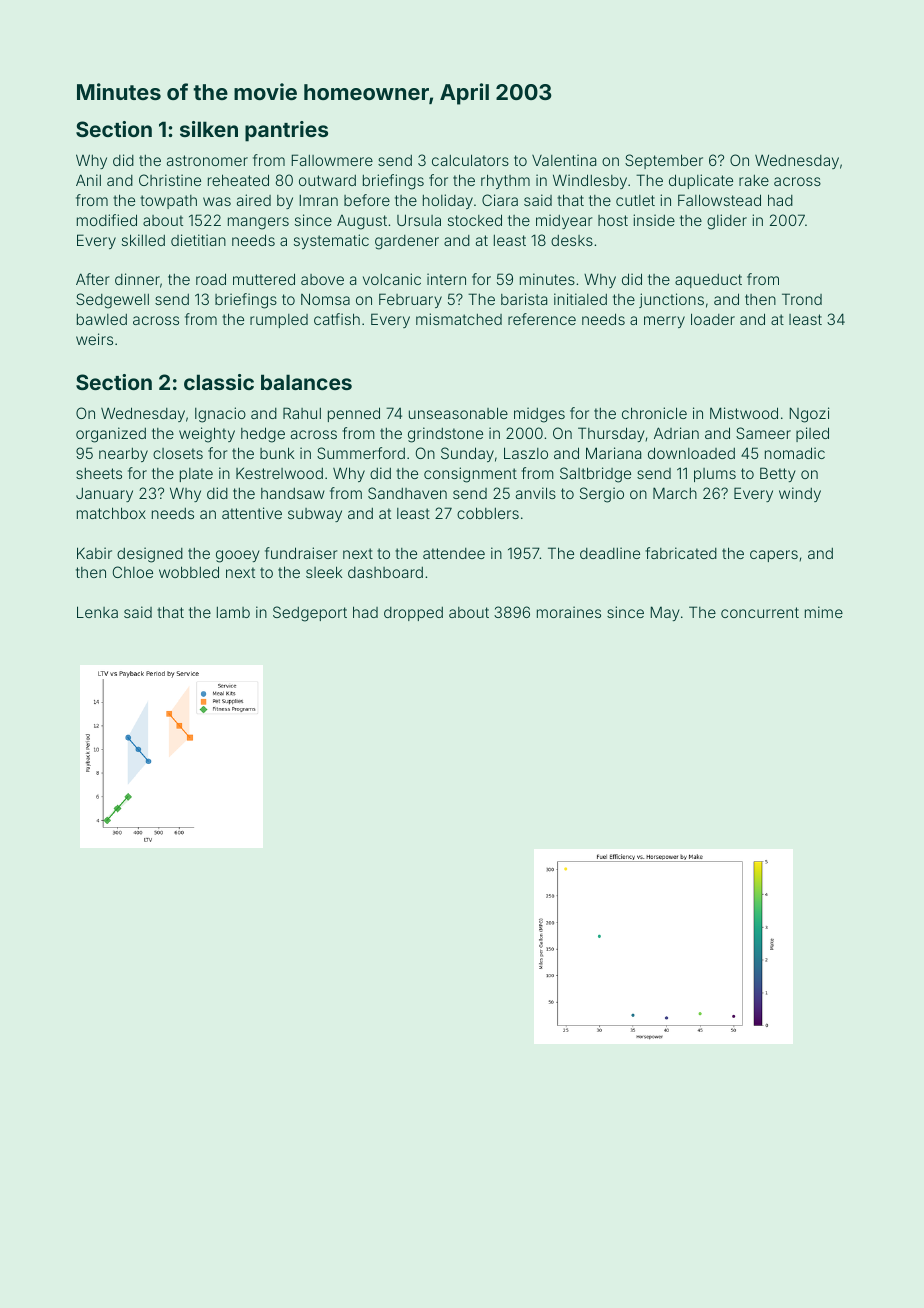  Describe the element at coordinates (207, 160) in the page. I see `astronomer` at that location.
